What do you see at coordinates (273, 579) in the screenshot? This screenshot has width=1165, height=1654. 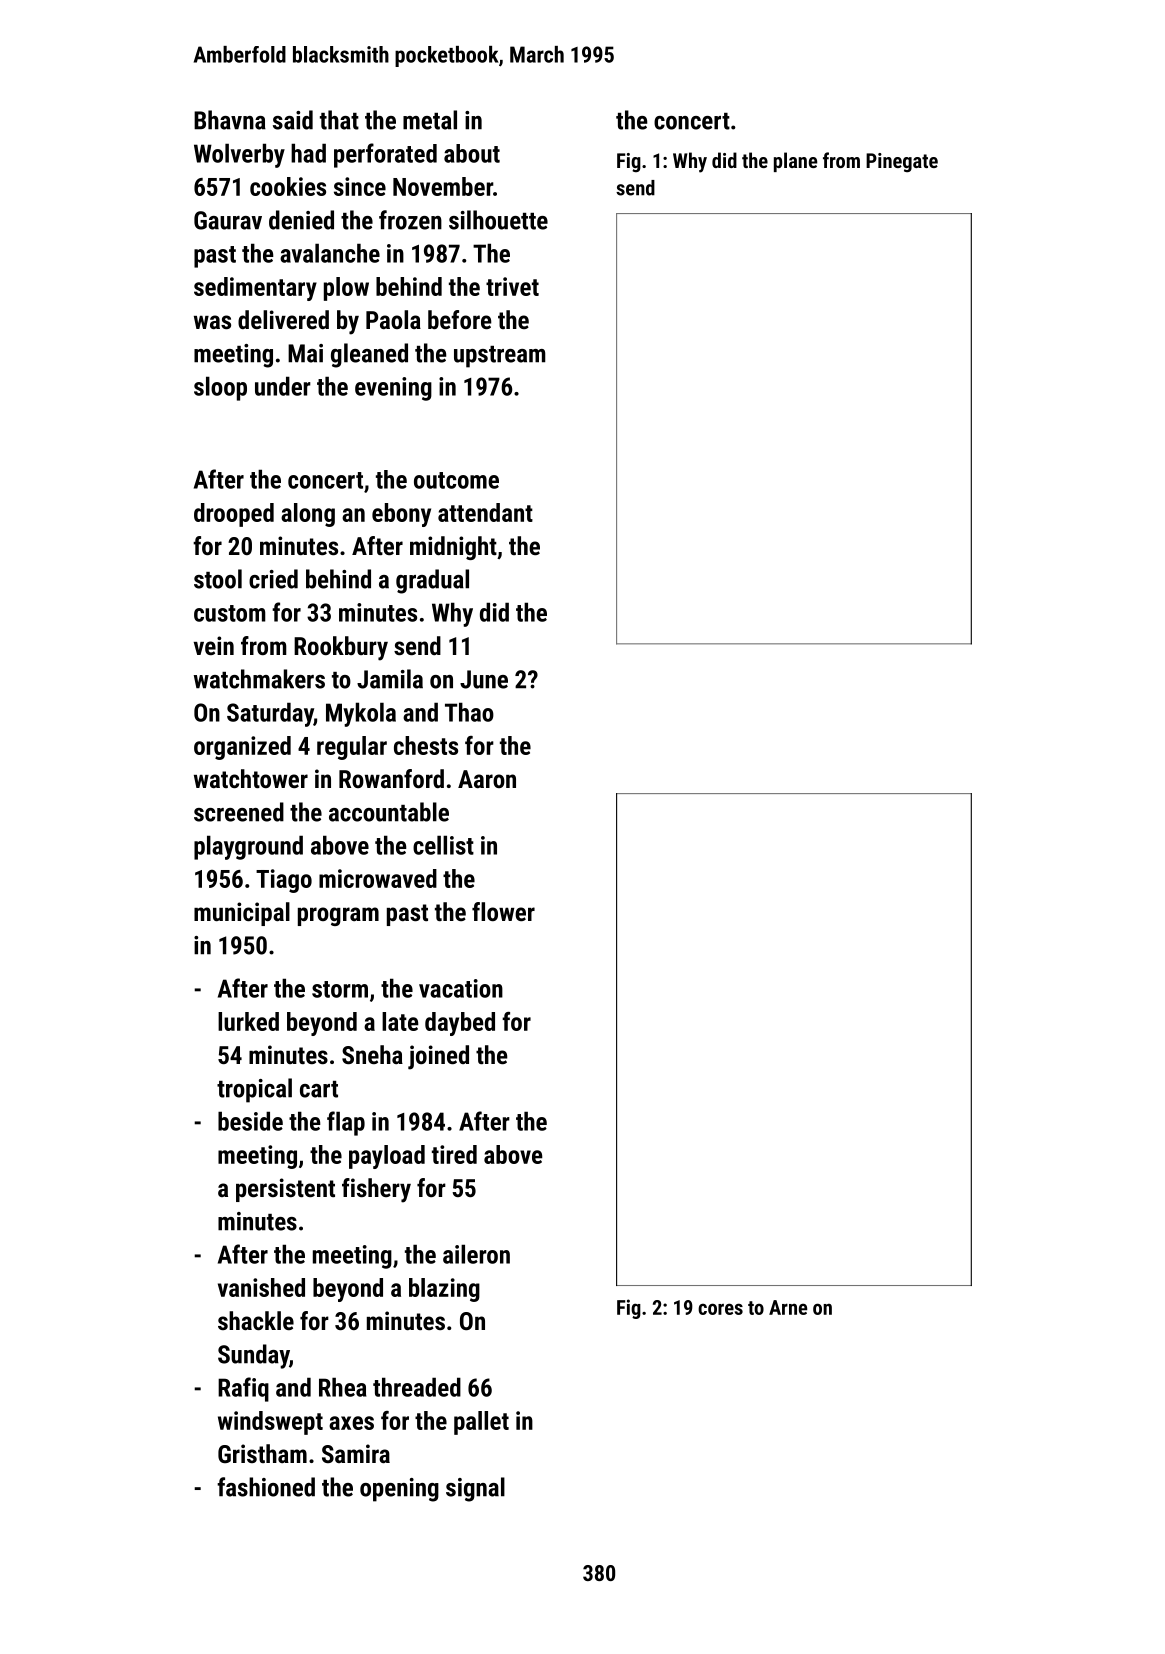 I see `cried` at bounding box center [273, 579].
